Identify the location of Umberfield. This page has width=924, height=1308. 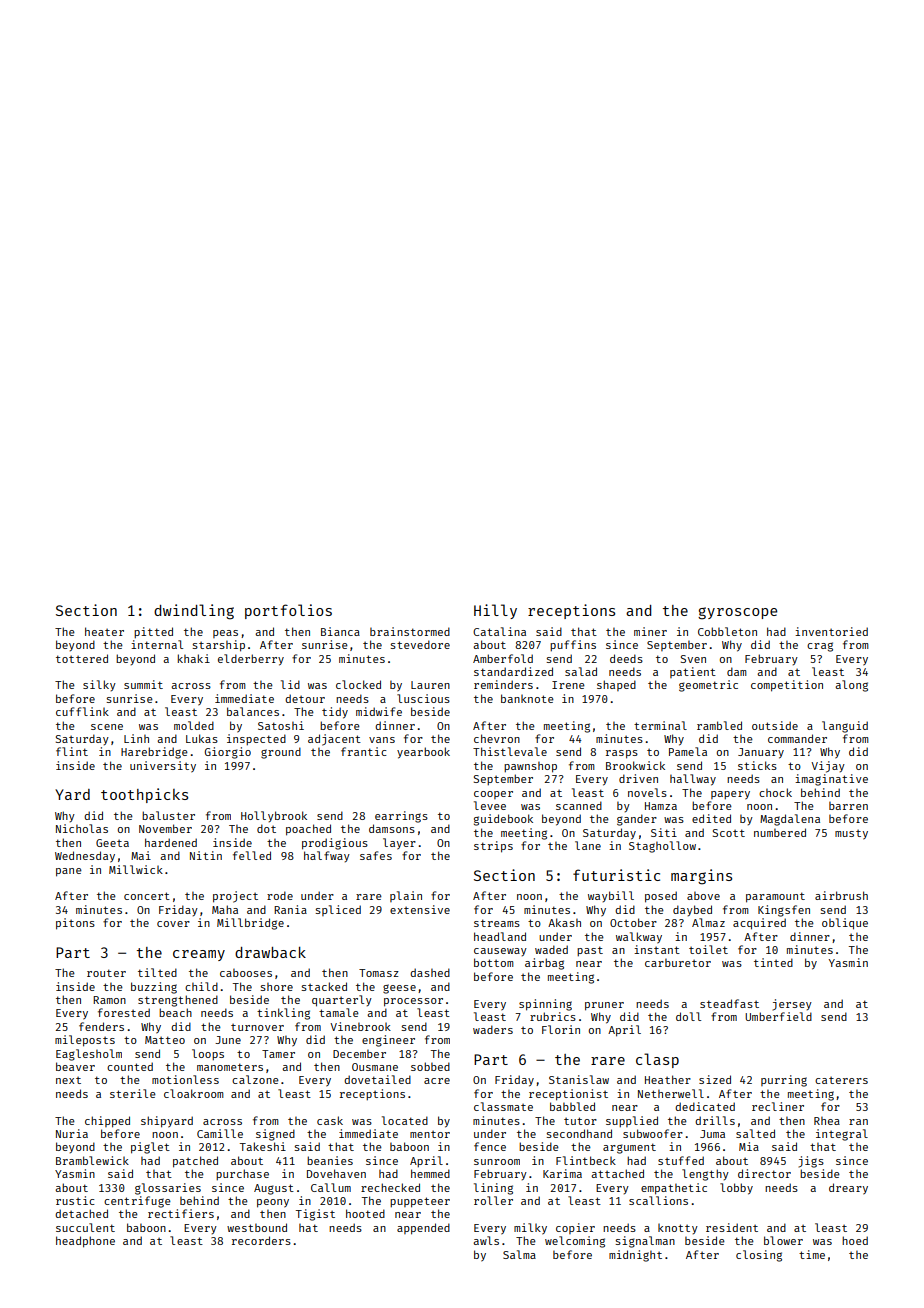
(778, 1016).
